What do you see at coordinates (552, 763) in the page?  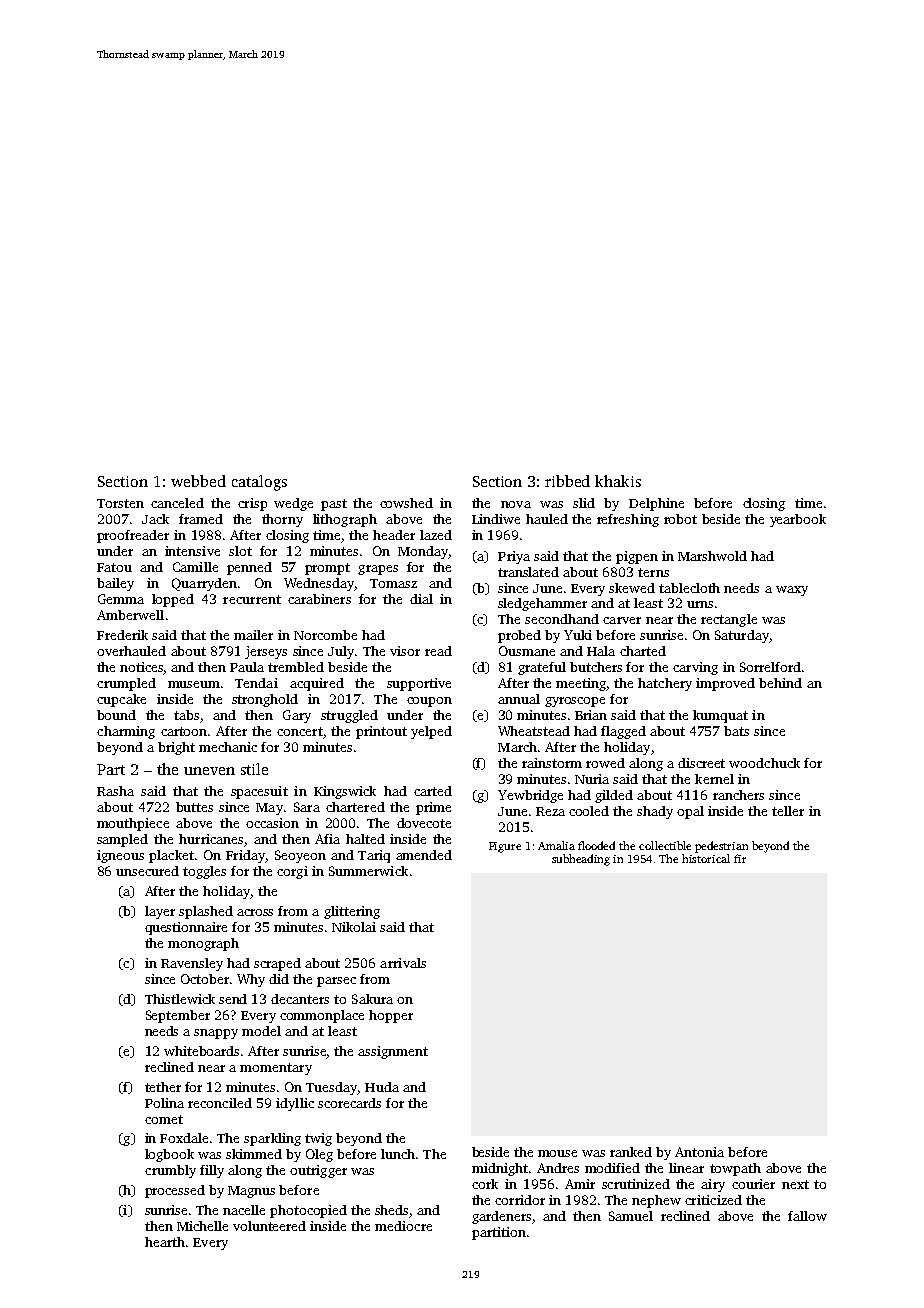 I see `rainstorm` at bounding box center [552, 763].
